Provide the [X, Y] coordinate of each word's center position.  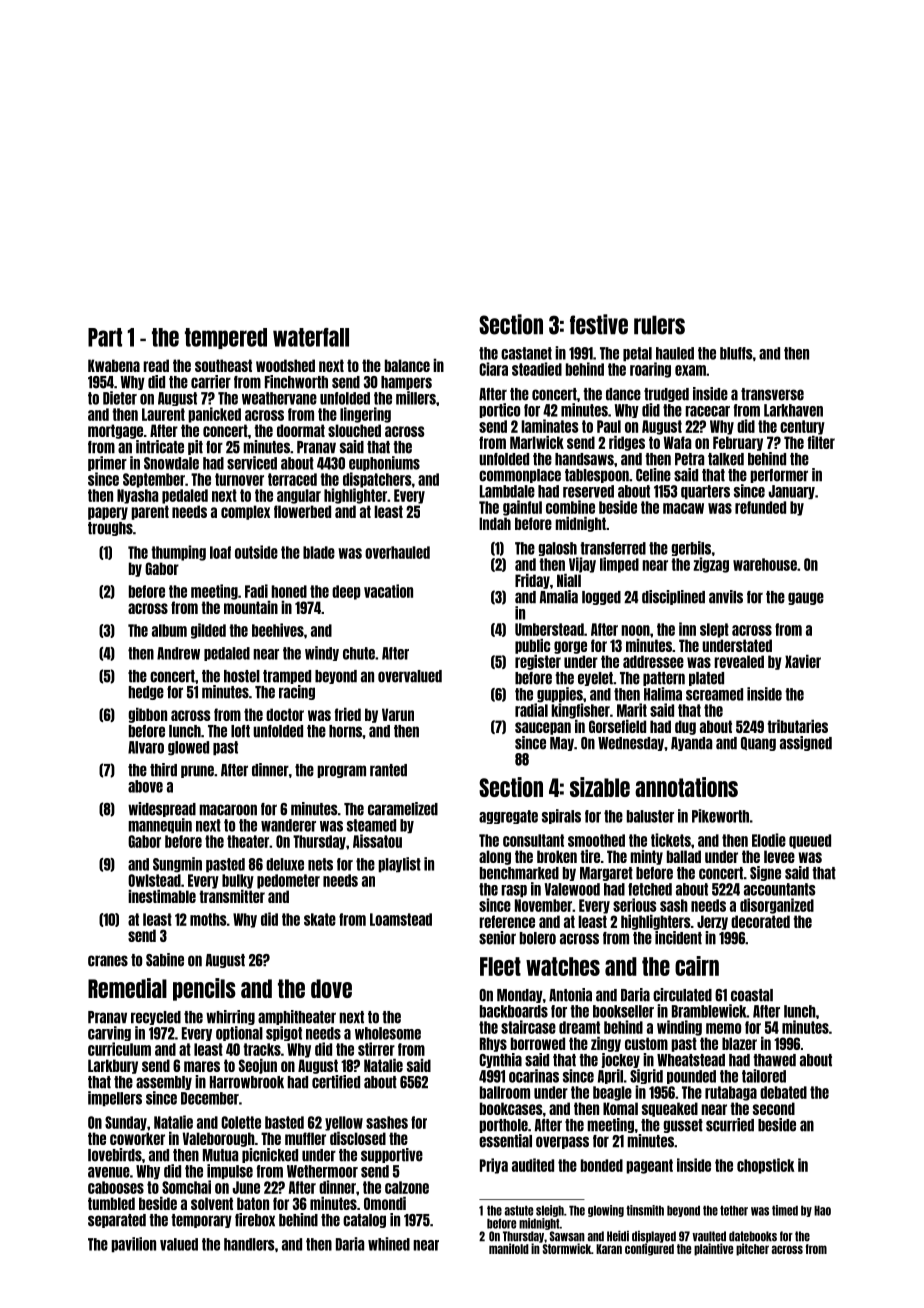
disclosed [358, 1138]
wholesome [388, 1033]
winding [679, 1028]
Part [105, 337]
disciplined [673, 597]
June [246, 1187]
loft [240, 731]
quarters [705, 492]
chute [359, 653]
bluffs [736, 353]
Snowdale [171, 463]
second [774, 1108]
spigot [284, 1033]
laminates [550, 426]
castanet [526, 353]
